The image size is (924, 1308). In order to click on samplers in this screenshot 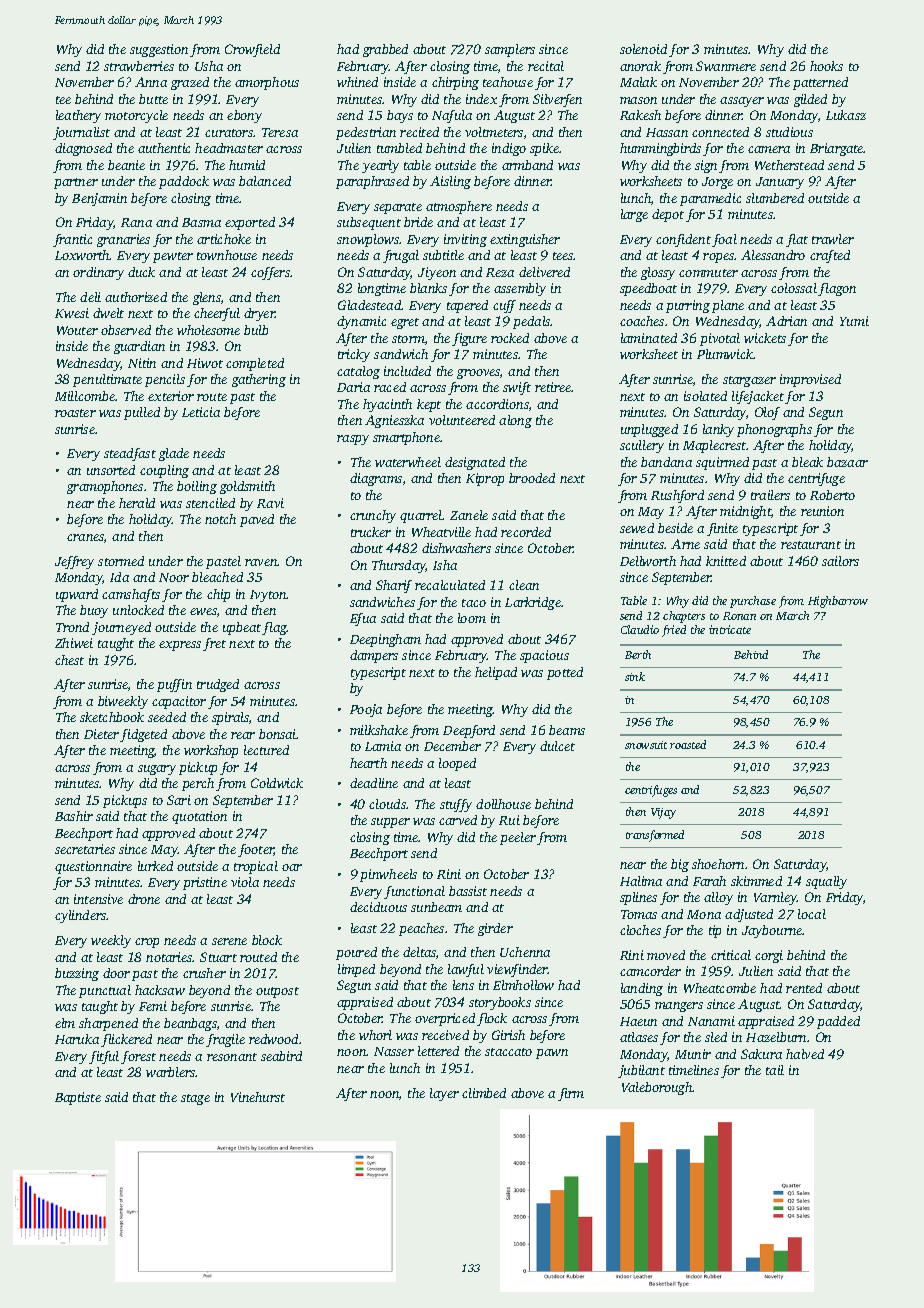, I will do `click(510, 50)`.
